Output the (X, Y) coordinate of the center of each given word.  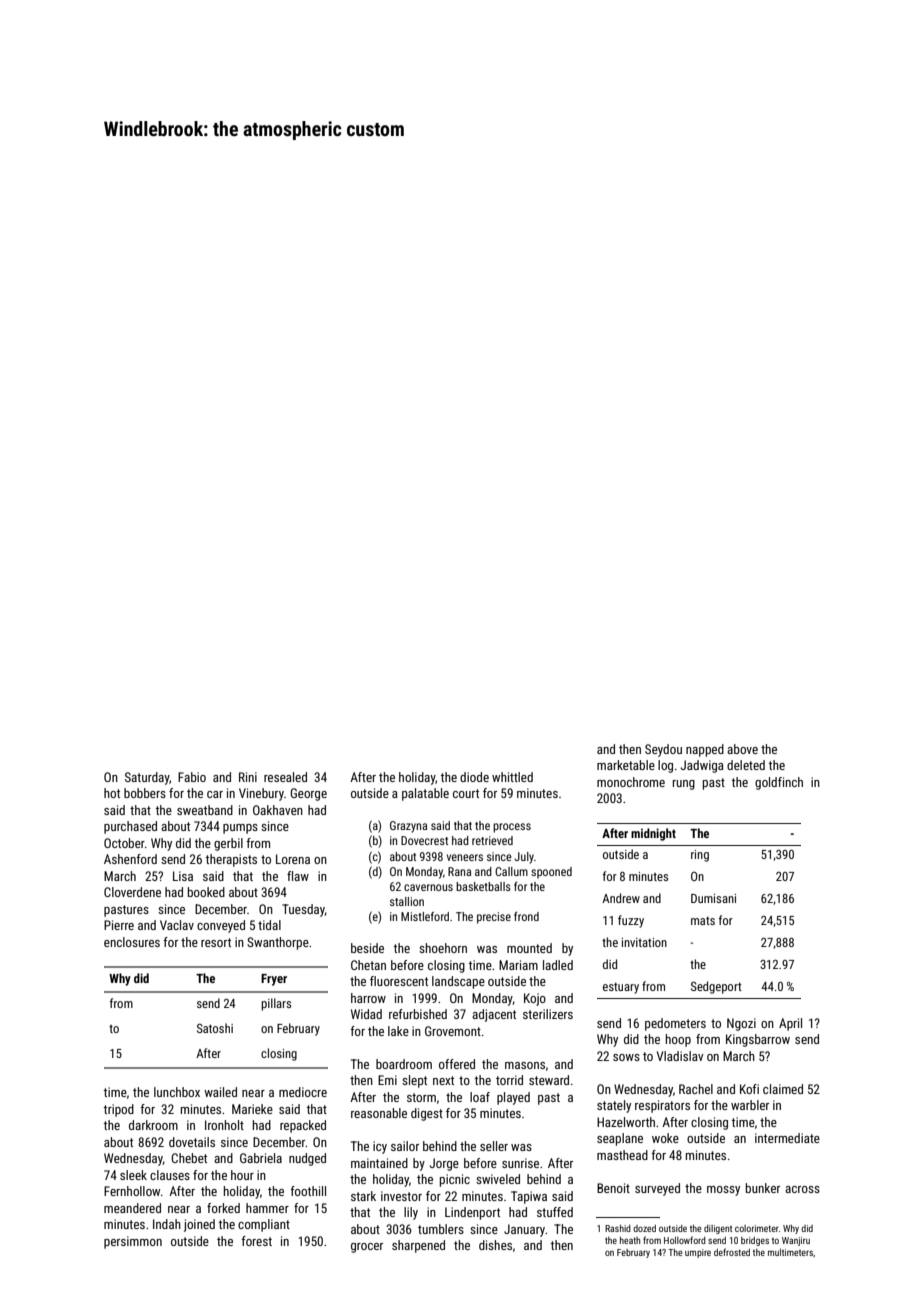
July (524, 858)
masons (525, 1065)
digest (427, 1114)
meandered (132, 1208)
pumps (240, 829)
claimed (783, 1089)
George (308, 794)
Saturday (147, 778)
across (802, 1189)
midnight (653, 834)
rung (684, 785)
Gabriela (261, 1158)
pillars (276, 1004)
